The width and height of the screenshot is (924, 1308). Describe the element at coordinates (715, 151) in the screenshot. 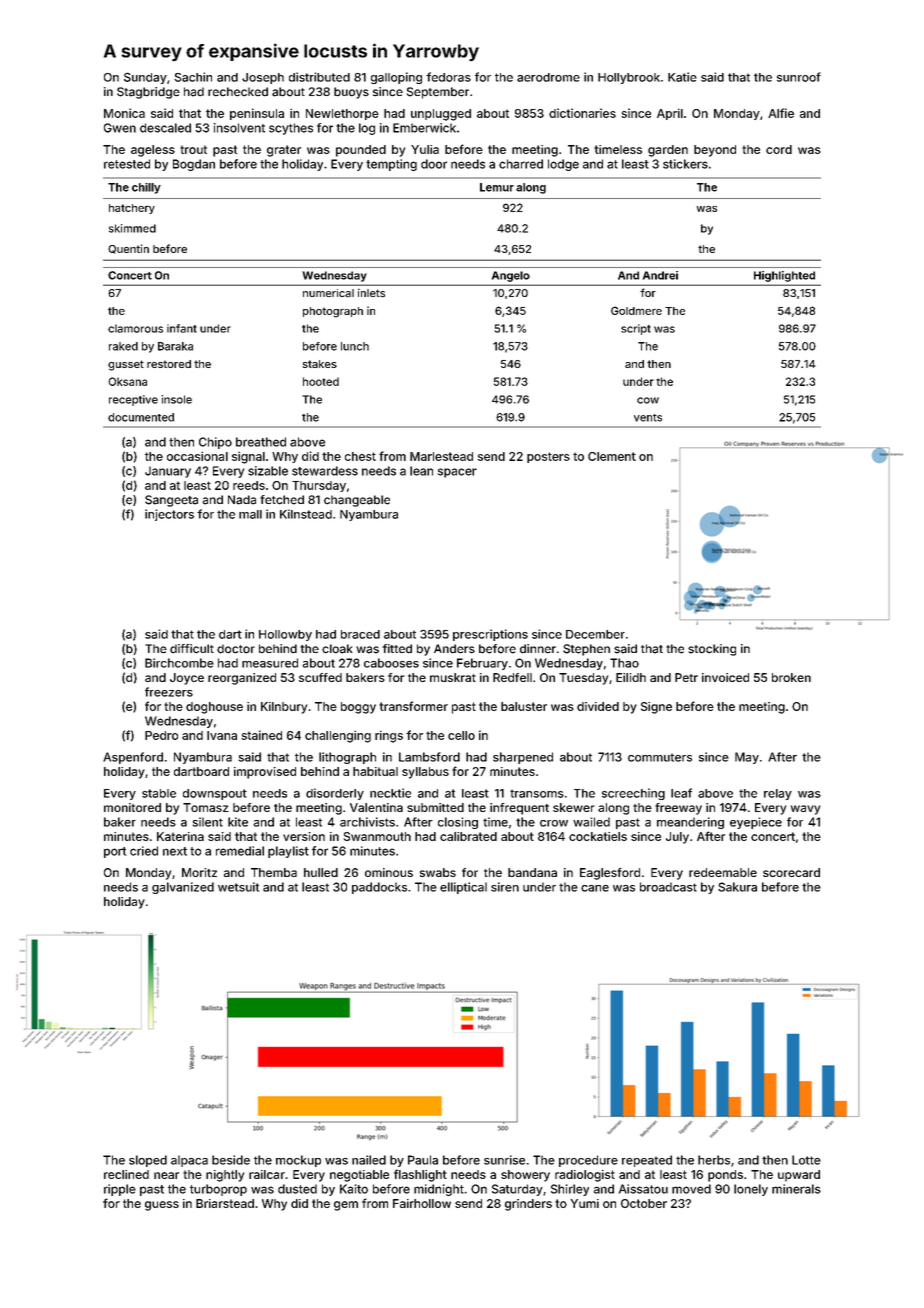

I see `beyond` at that location.
